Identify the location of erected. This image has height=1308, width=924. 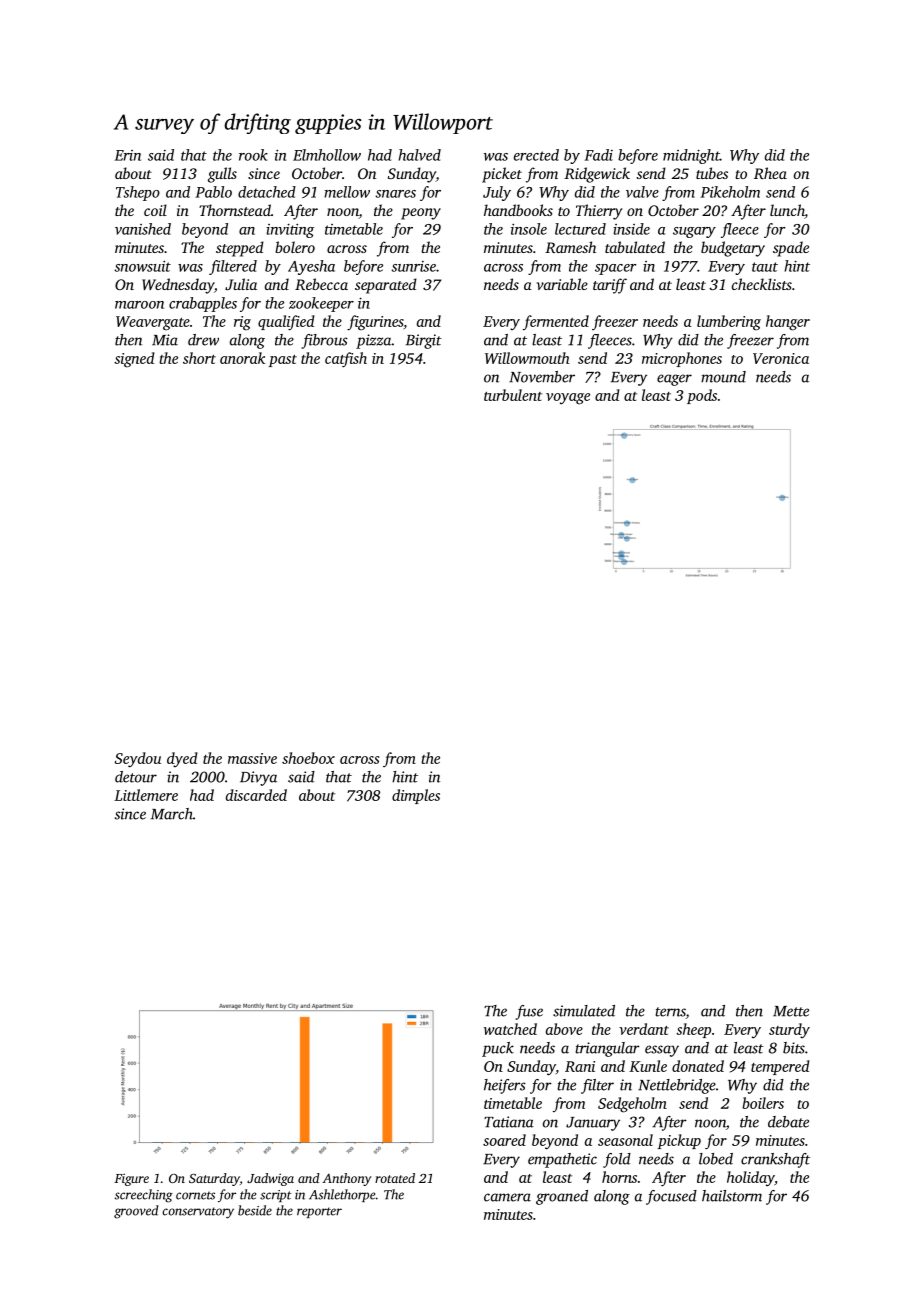
(536, 155).
